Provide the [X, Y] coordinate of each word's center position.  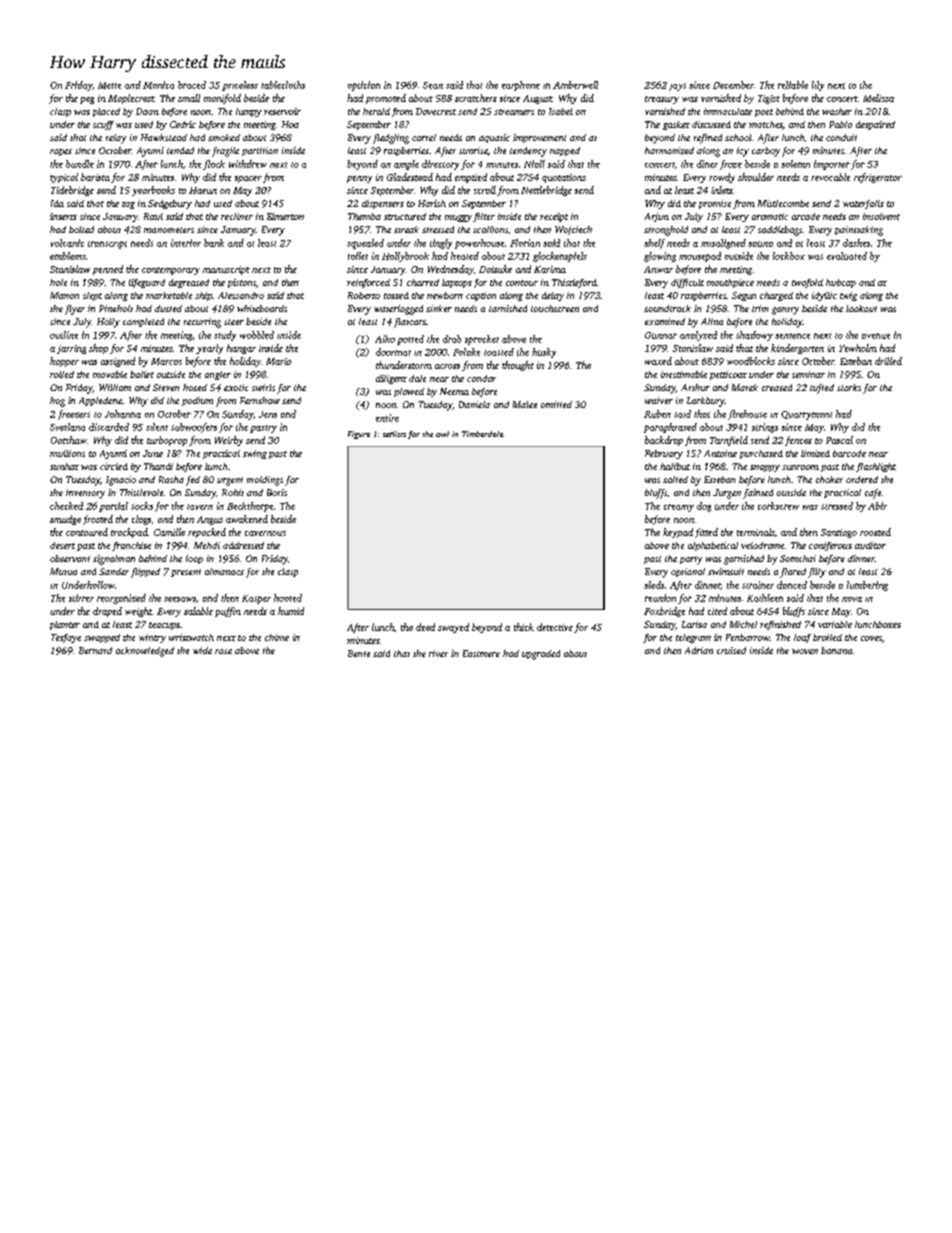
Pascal [839, 440]
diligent [391, 379]
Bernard [95, 650]
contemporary [171, 271]
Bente [359, 653]
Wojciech [573, 230]
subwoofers [194, 428]
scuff [103, 125]
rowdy [722, 178]
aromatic [770, 216]
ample [406, 165]
